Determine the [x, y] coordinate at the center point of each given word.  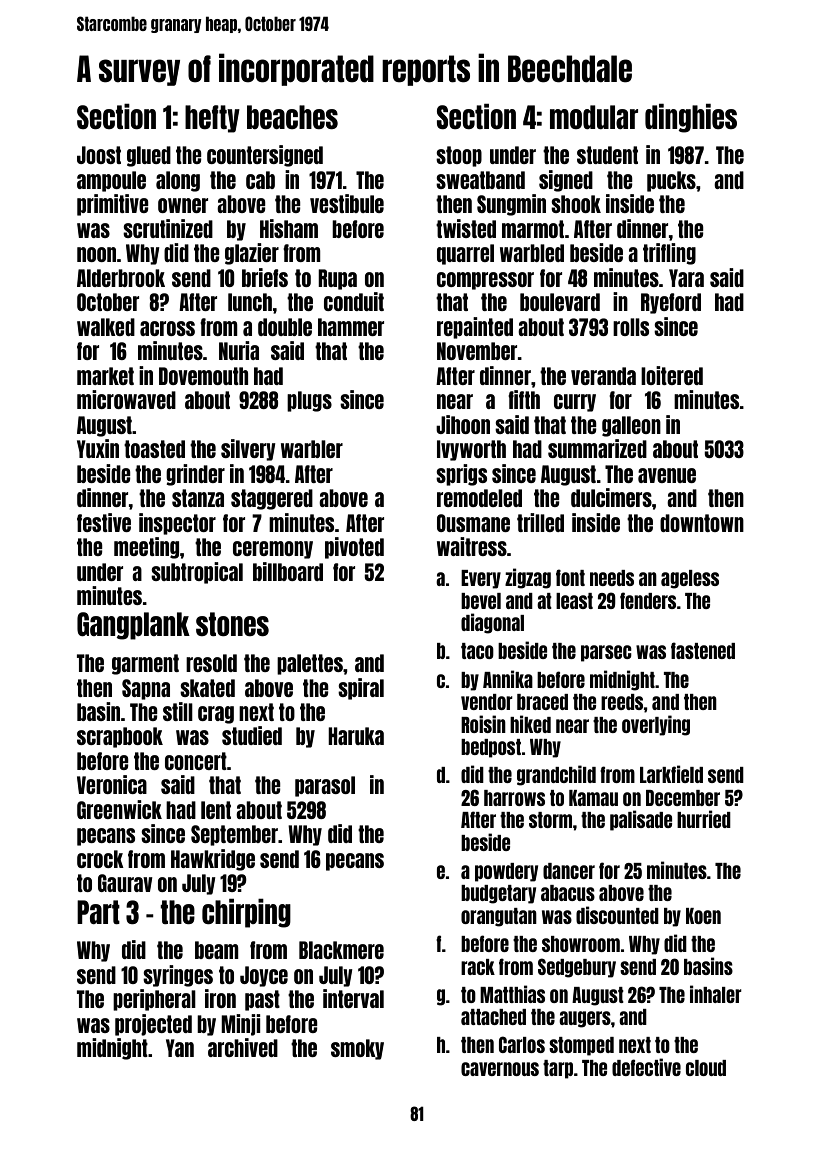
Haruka [356, 736]
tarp [558, 1069]
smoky [357, 1049]
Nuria [239, 350]
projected [153, 1025]
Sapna [146, 689]
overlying [656, 725]
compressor [485, 281]
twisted [466, 228]
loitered [672, 375]
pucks [671, 181]
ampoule [111, 181]
